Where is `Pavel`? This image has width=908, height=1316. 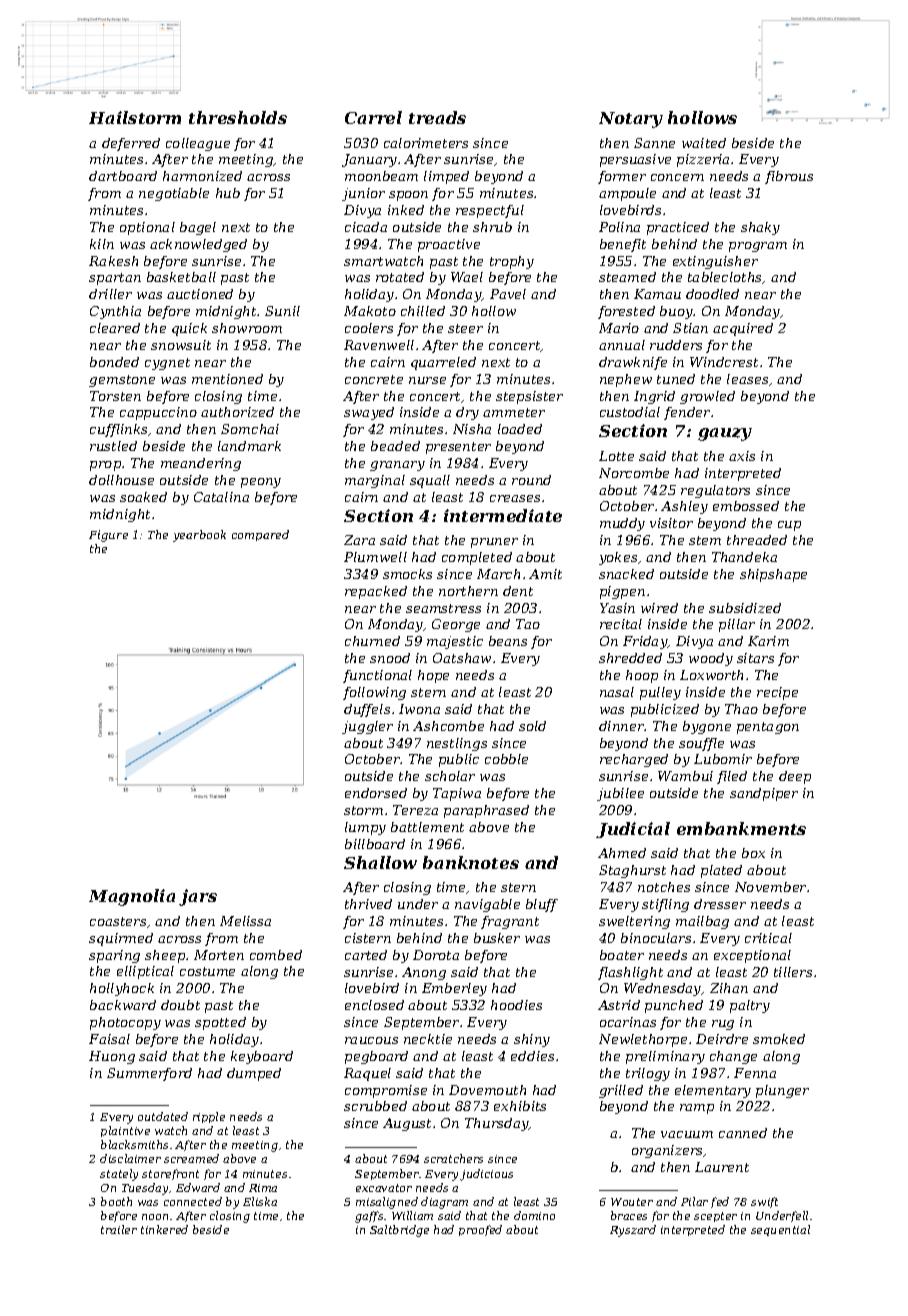 Pavel is located at coordinates (508, 294).
